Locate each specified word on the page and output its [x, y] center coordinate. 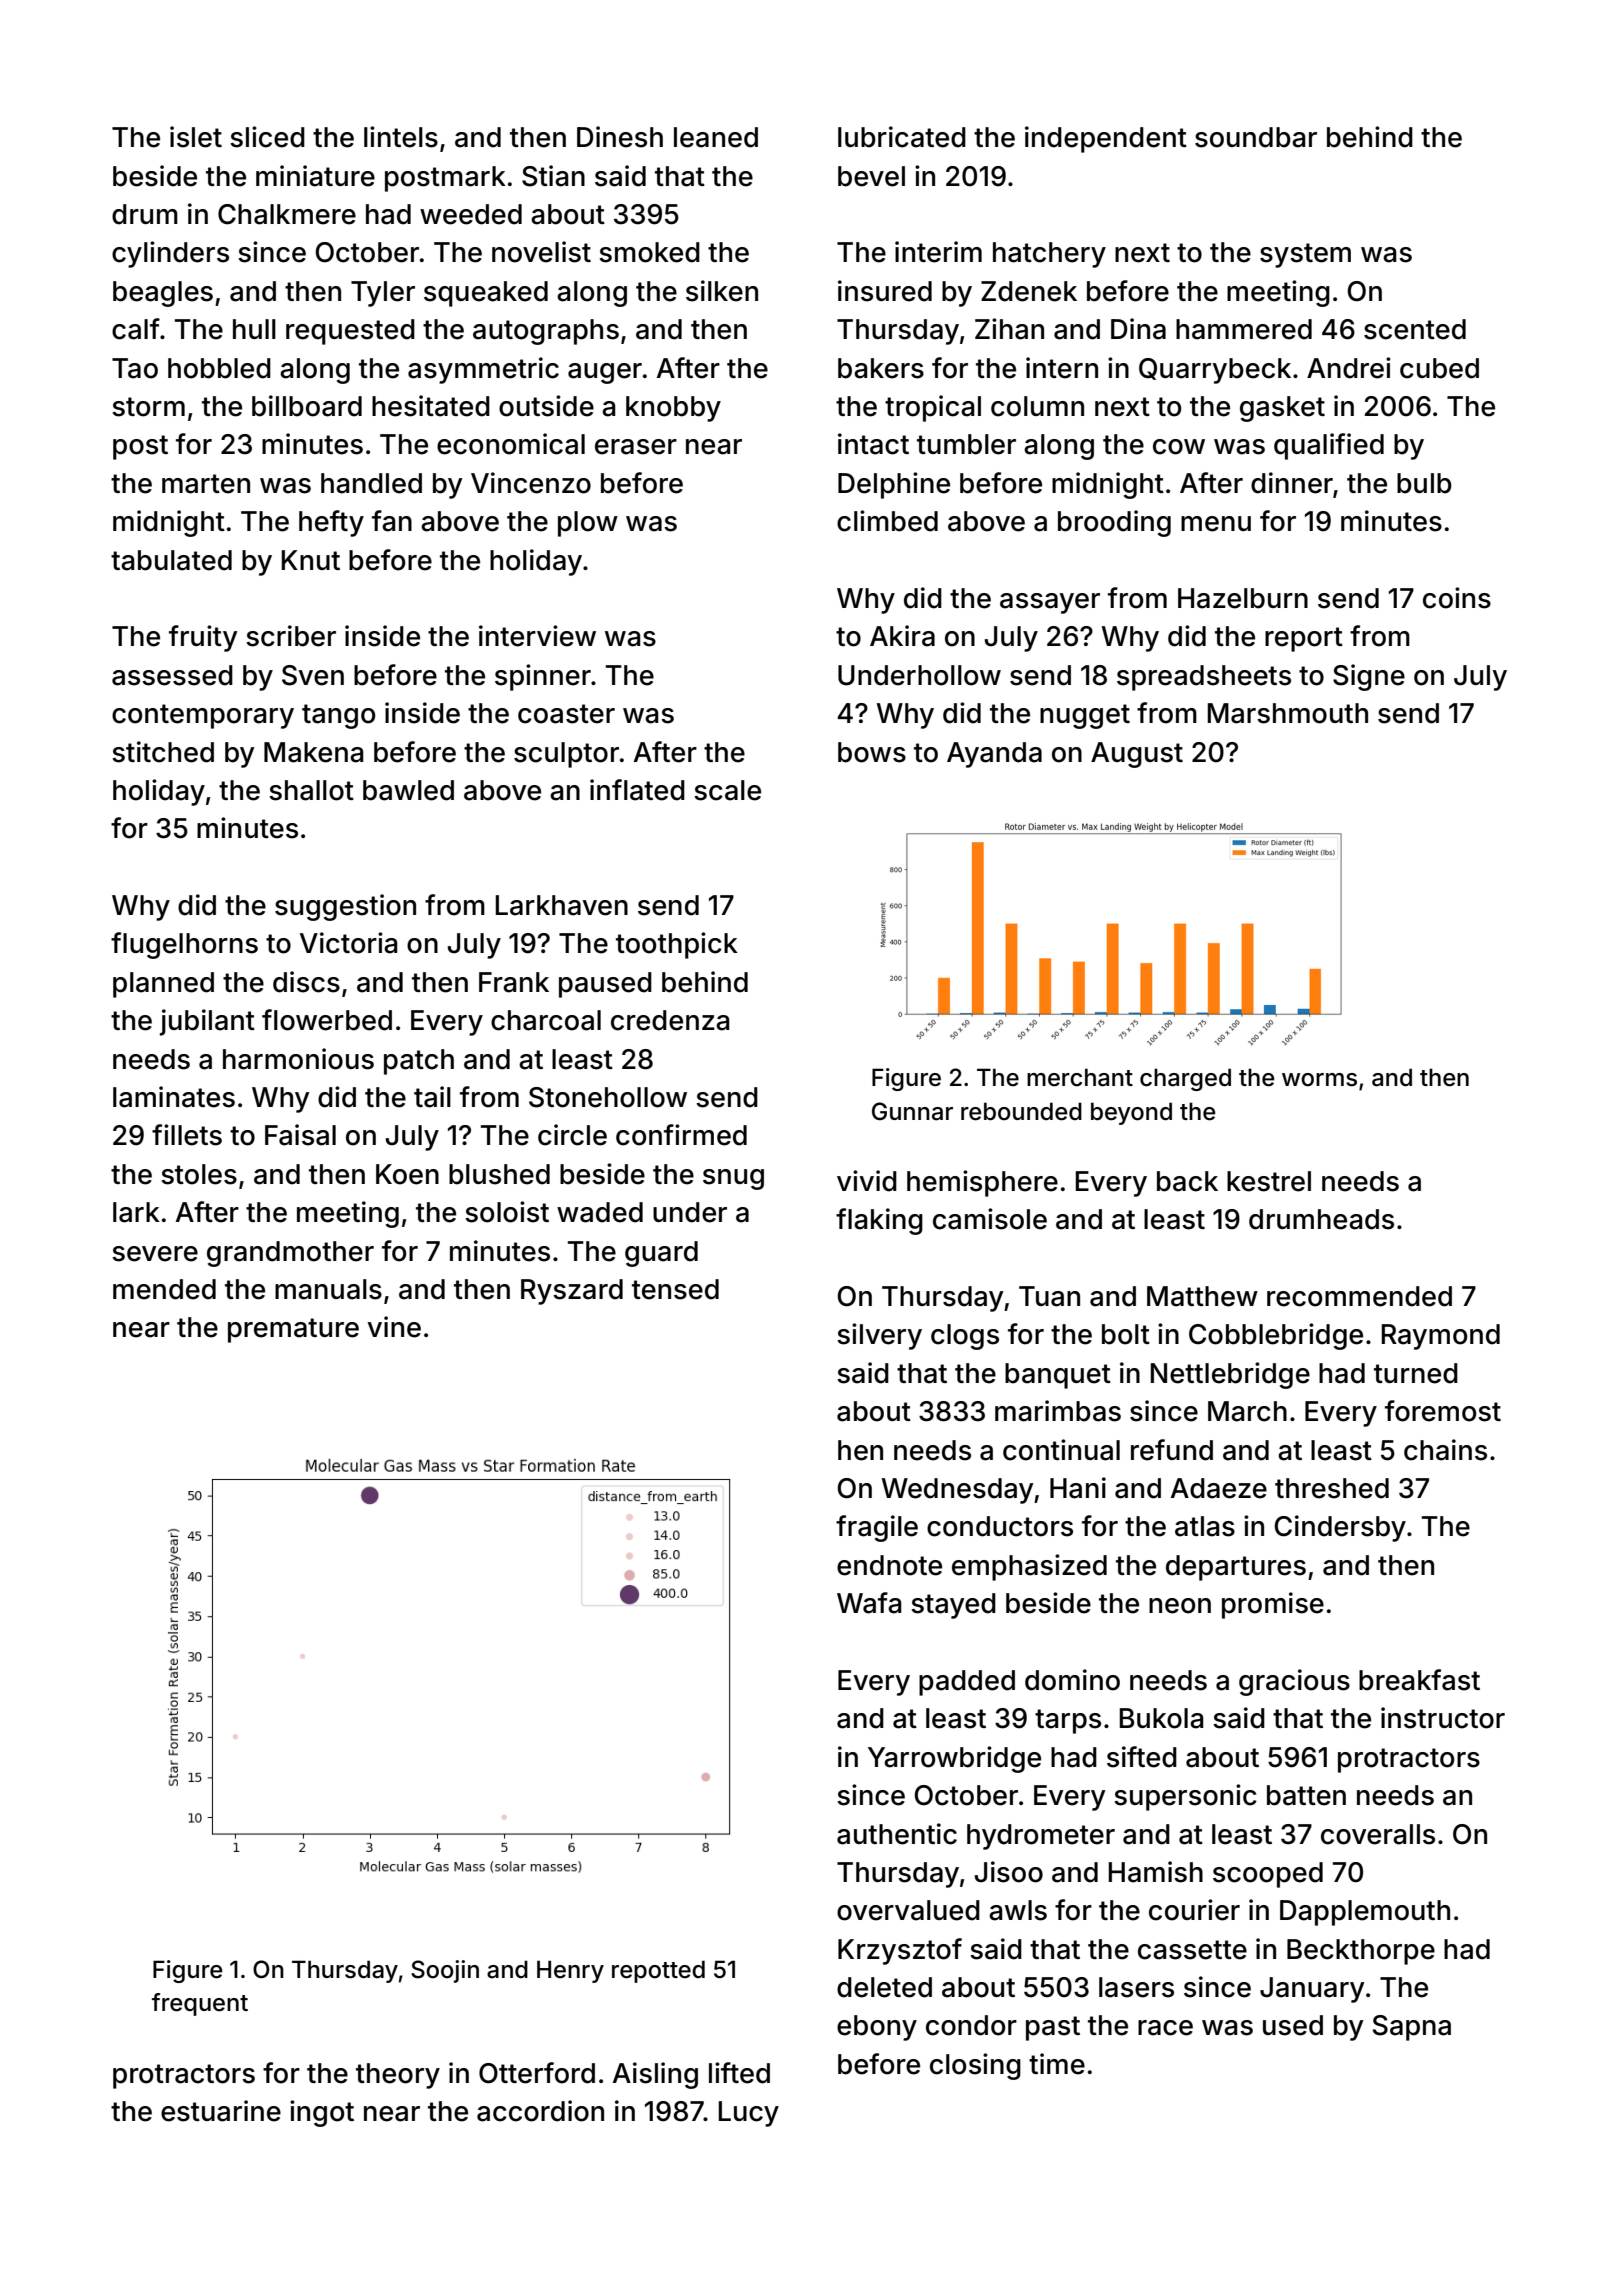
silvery [879, 1336]
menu [1216, 524]
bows [872, 752]
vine [394, 1327]
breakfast [1419, 1680]
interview [537, 636]
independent [1106, 139]
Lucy [749, 2114]
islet [196, 137]
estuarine [221, 2111]
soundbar [1256, 137]
